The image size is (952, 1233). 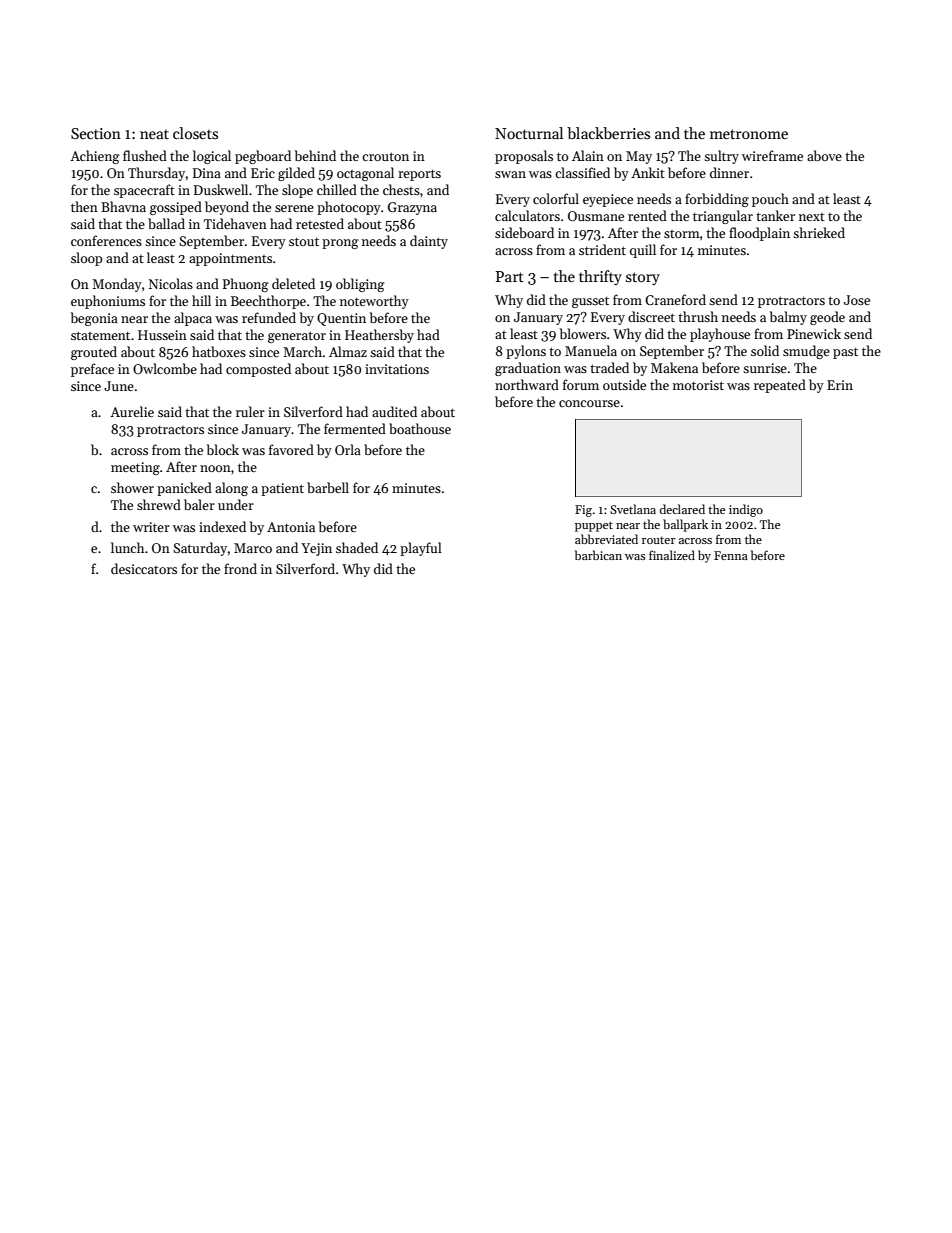 What do you see at coordinates (556, 198) in the document?
I see `colorful` at bounding box center [556, 198].
